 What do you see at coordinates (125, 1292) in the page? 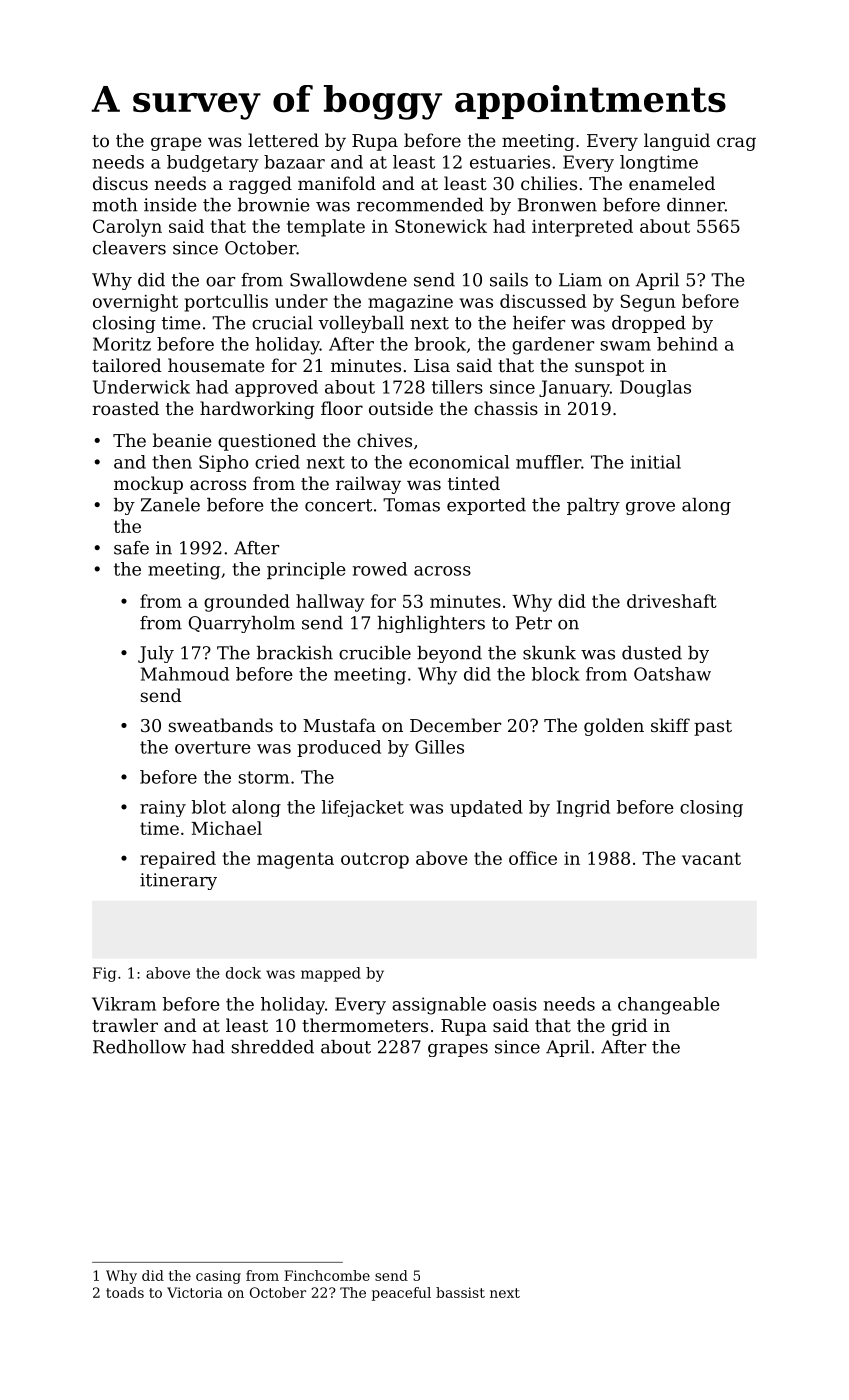
I see `toads` at bounding box center [125, 1292].
